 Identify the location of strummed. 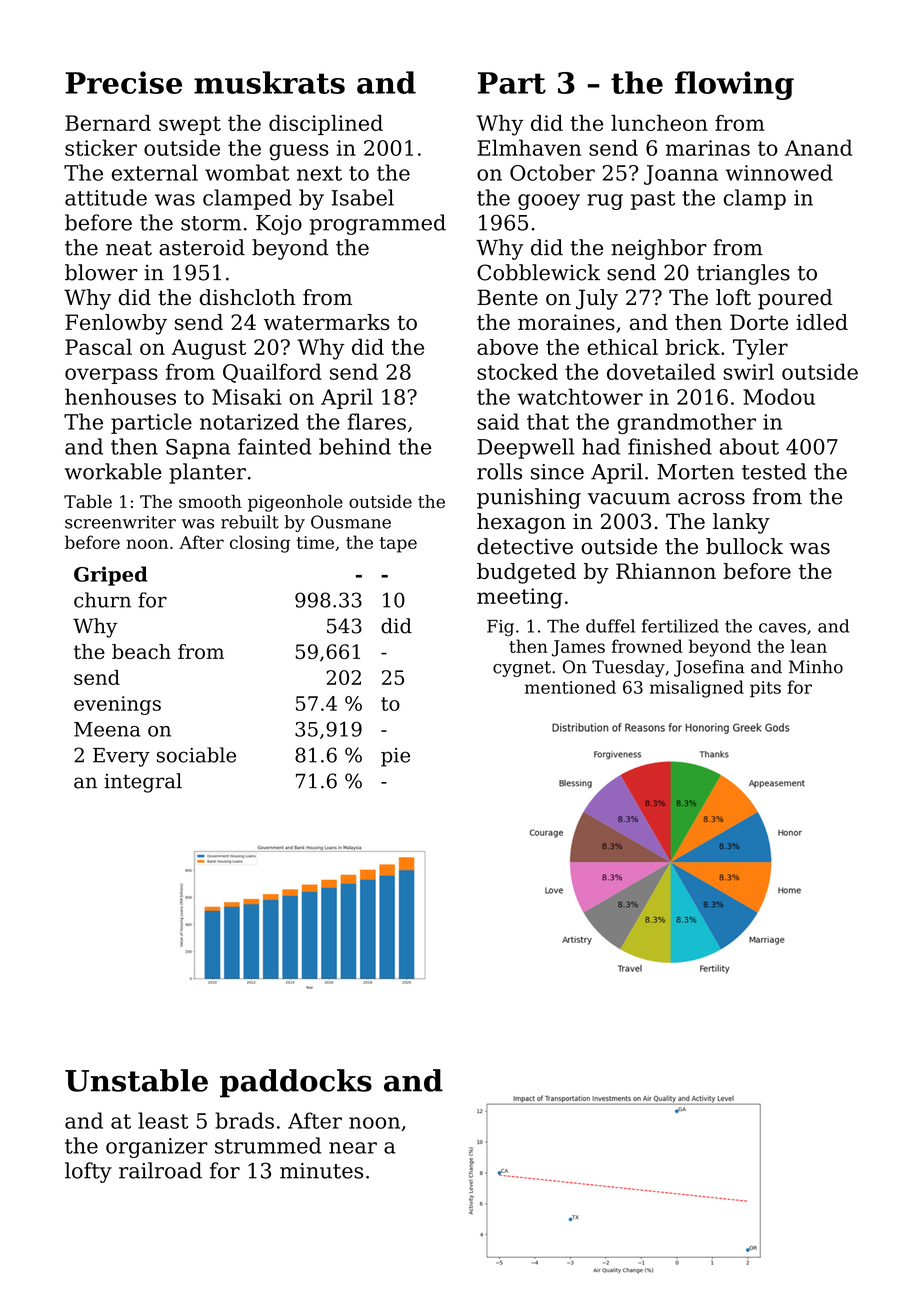
(268, 1145).
